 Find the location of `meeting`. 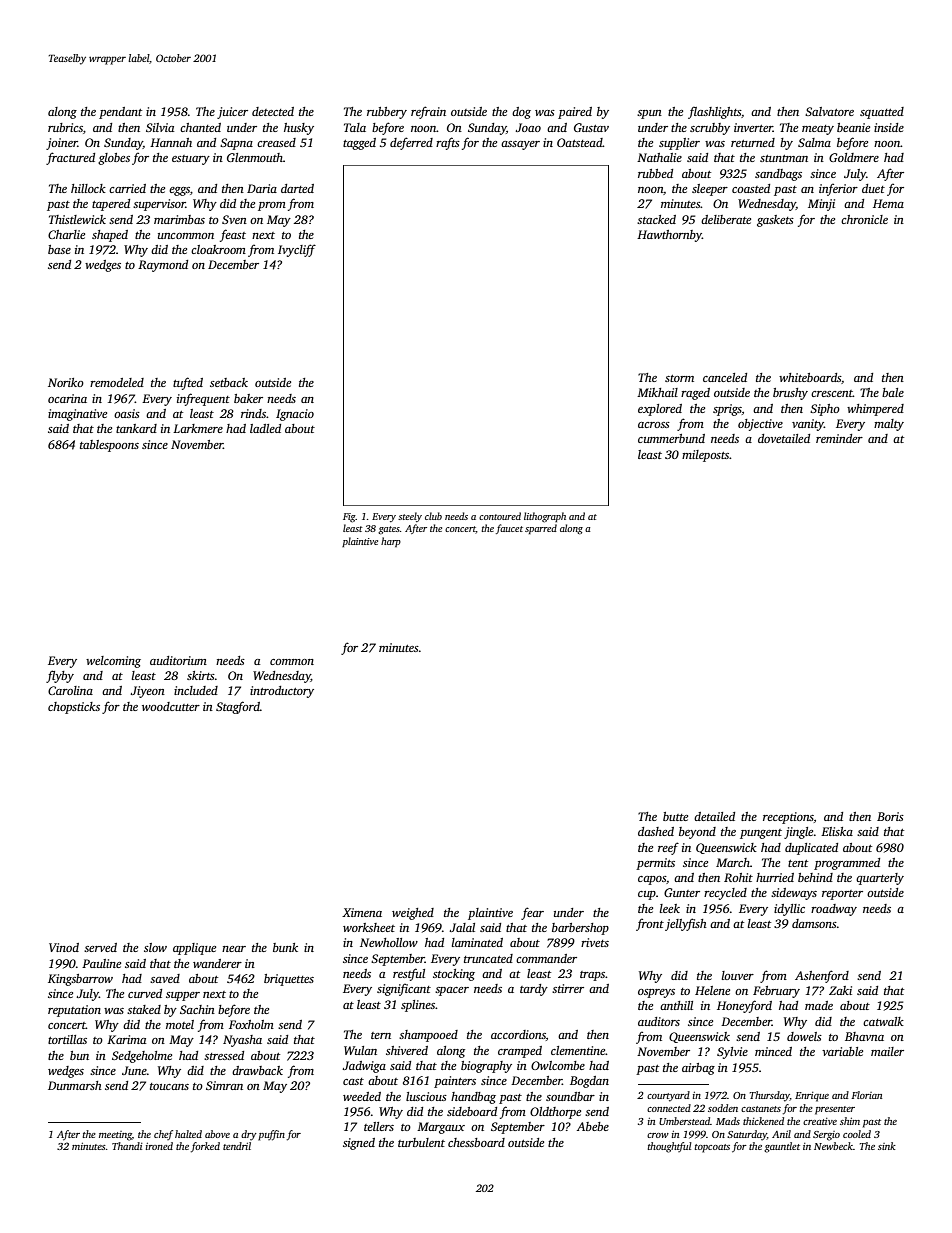

meeting is located at coordinates (115, 1136).
